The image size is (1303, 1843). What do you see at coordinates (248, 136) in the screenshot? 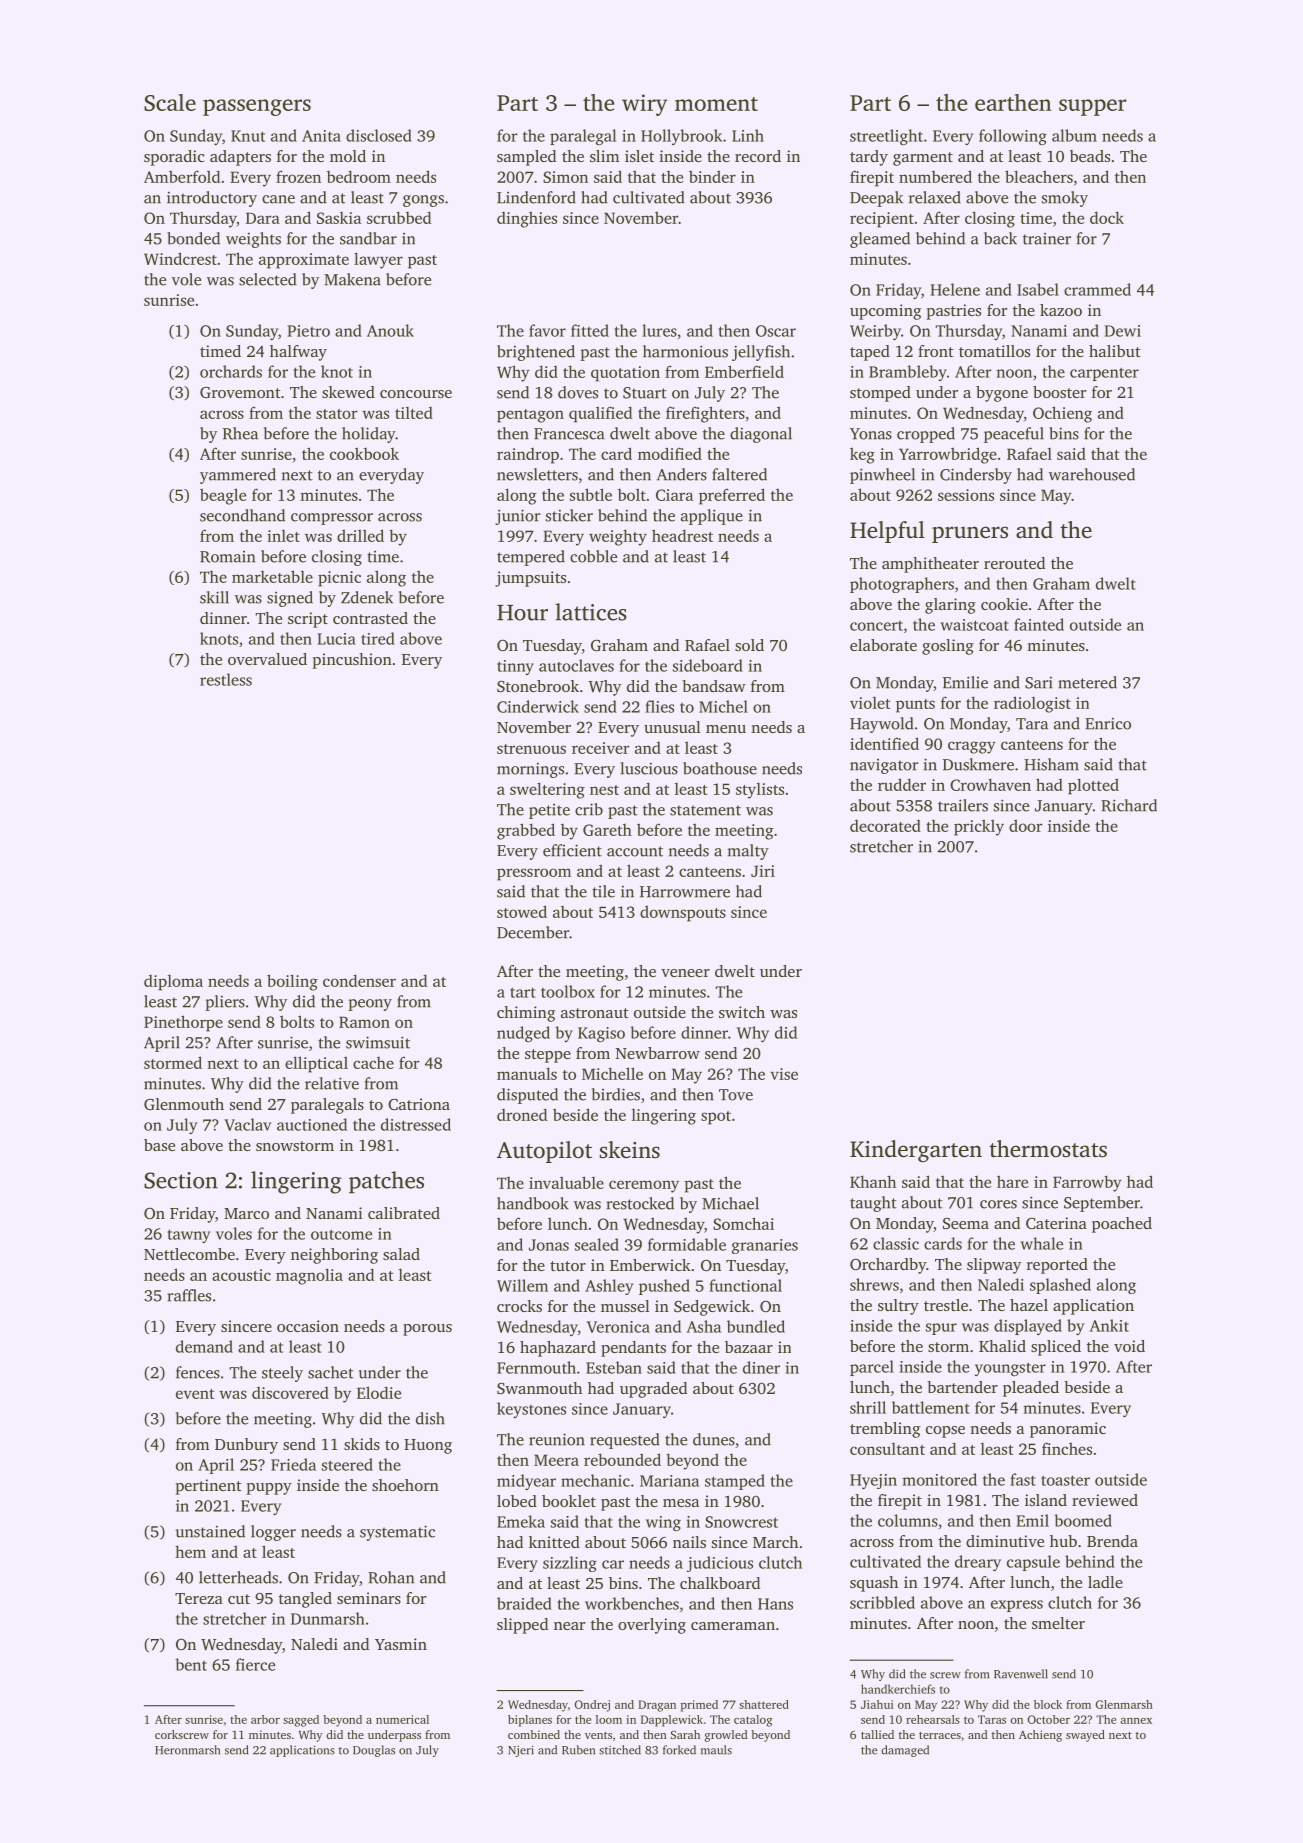
I see `Knut` at bounding box center [248, 136].
